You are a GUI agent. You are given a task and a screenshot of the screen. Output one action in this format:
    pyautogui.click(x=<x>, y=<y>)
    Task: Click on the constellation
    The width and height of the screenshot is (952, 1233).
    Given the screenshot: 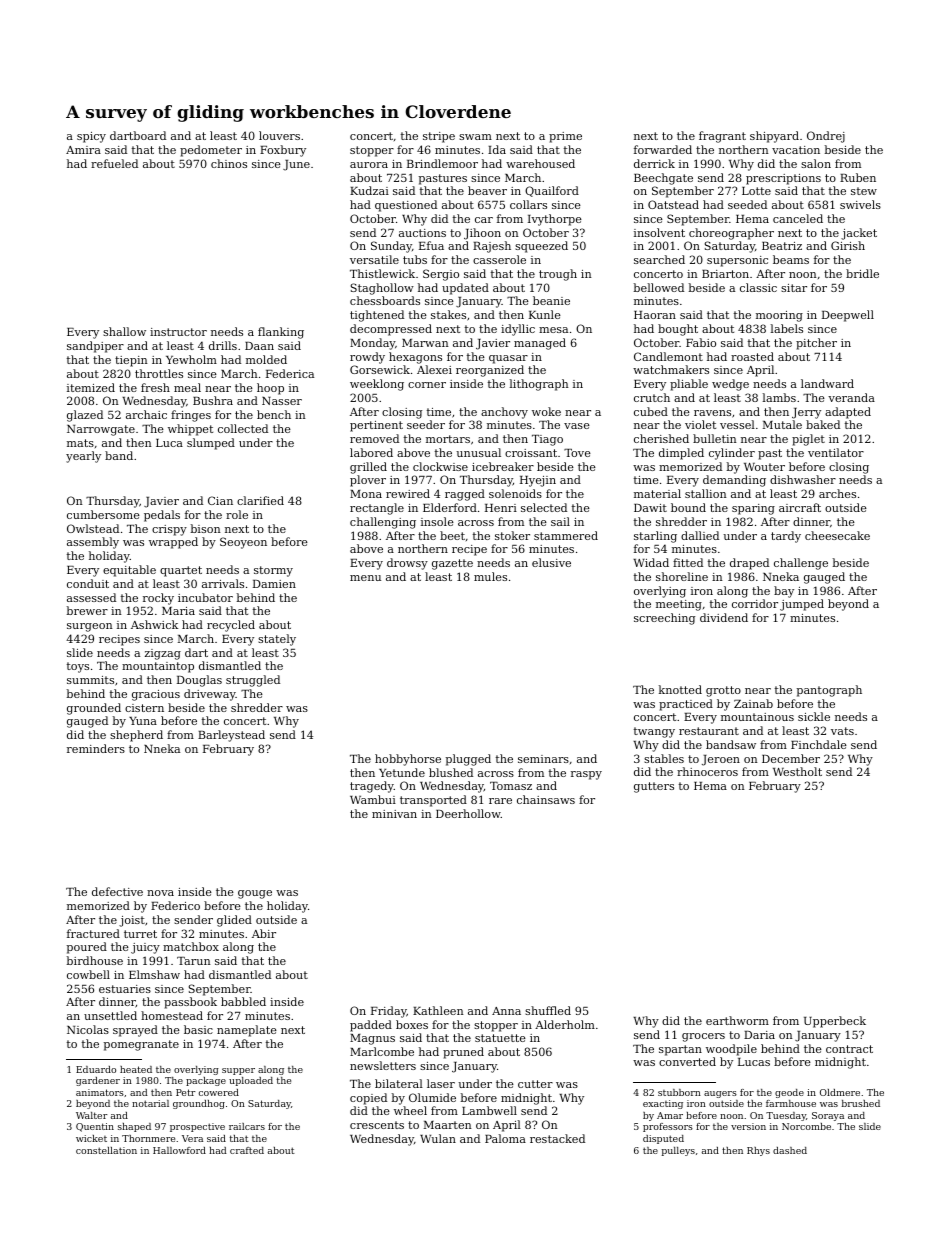 What is the action you would take?
    pyautogui.click(x=106, y=1150)
